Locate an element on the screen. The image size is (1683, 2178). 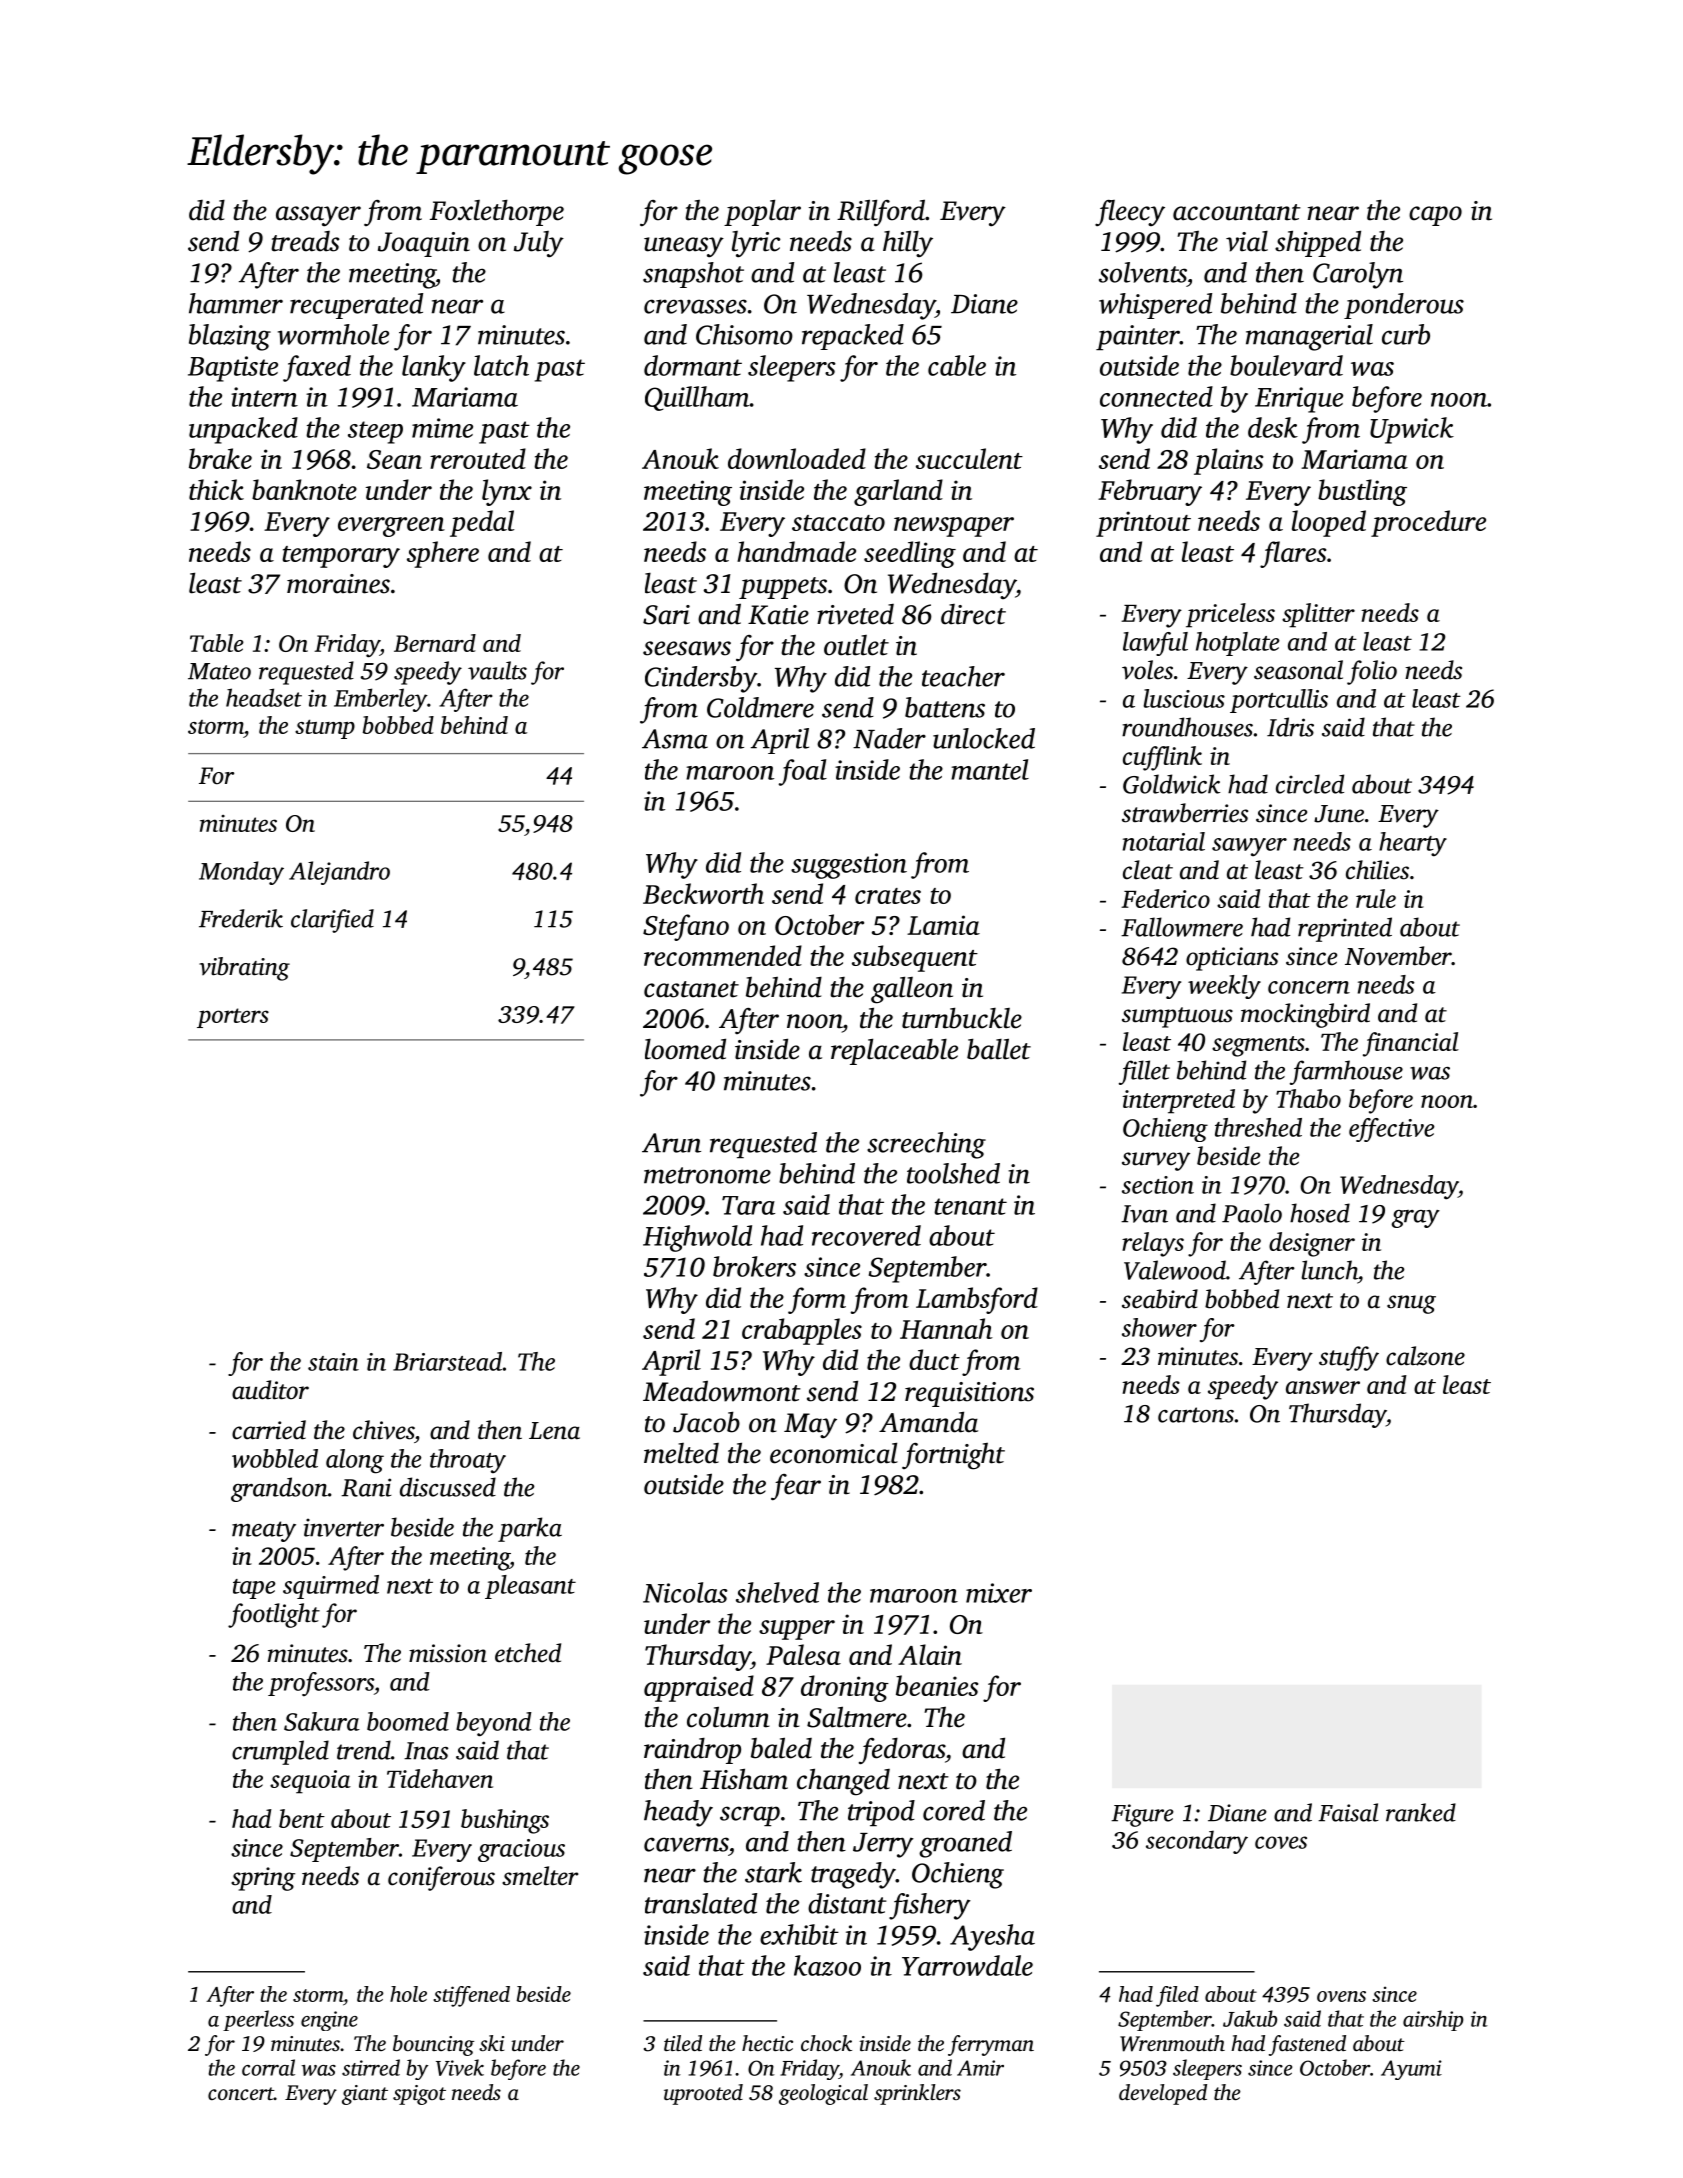
fear is located at coordinates (796, 1487).
